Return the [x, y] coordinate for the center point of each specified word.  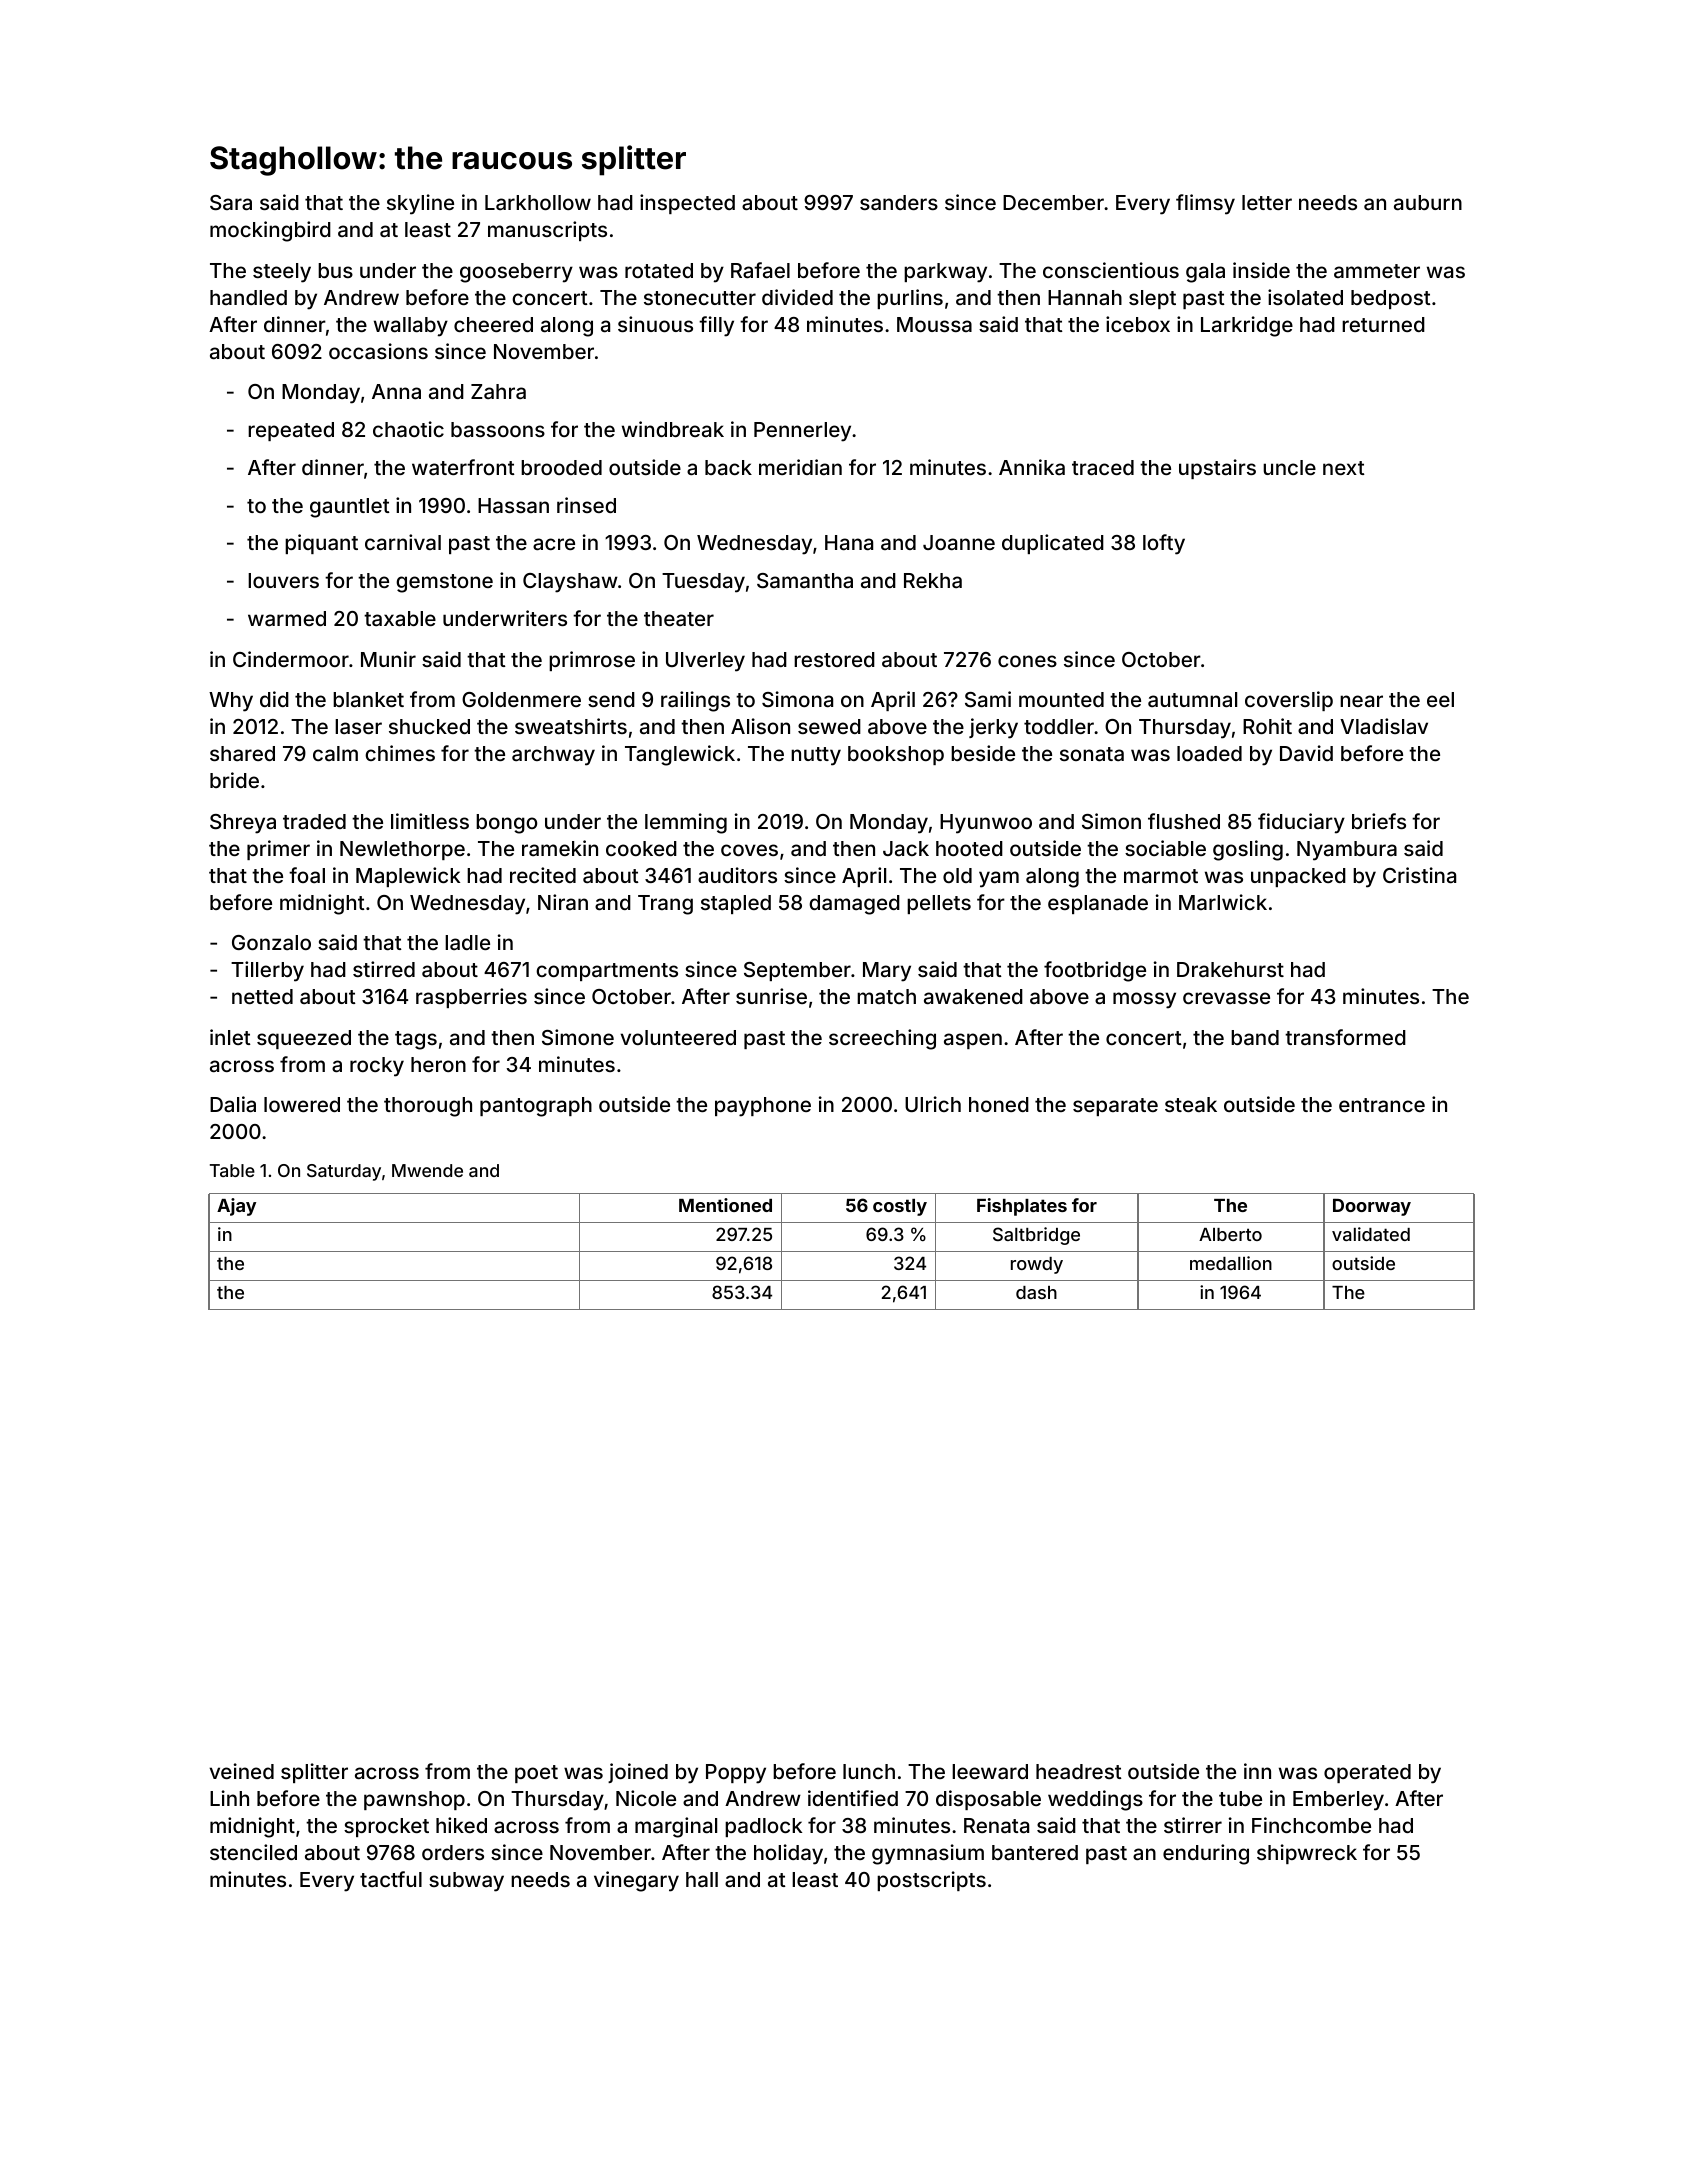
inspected [687, 204]
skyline [420, 204]
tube [1240, 1798]
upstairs [1217, 469]
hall [702, 1879]
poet [536, 1774]
